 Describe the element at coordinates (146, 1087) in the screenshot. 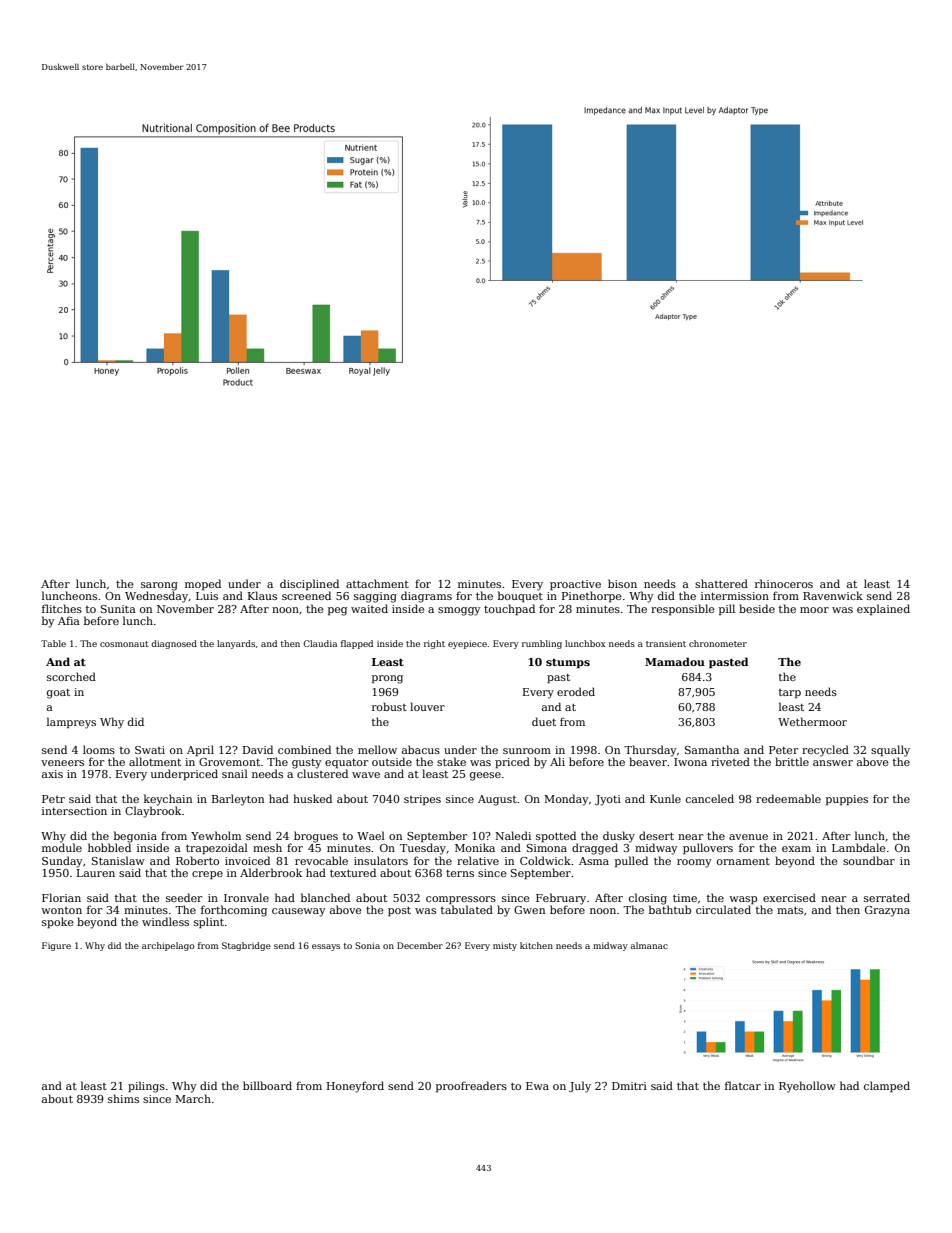

I see `pilings` at that location.
